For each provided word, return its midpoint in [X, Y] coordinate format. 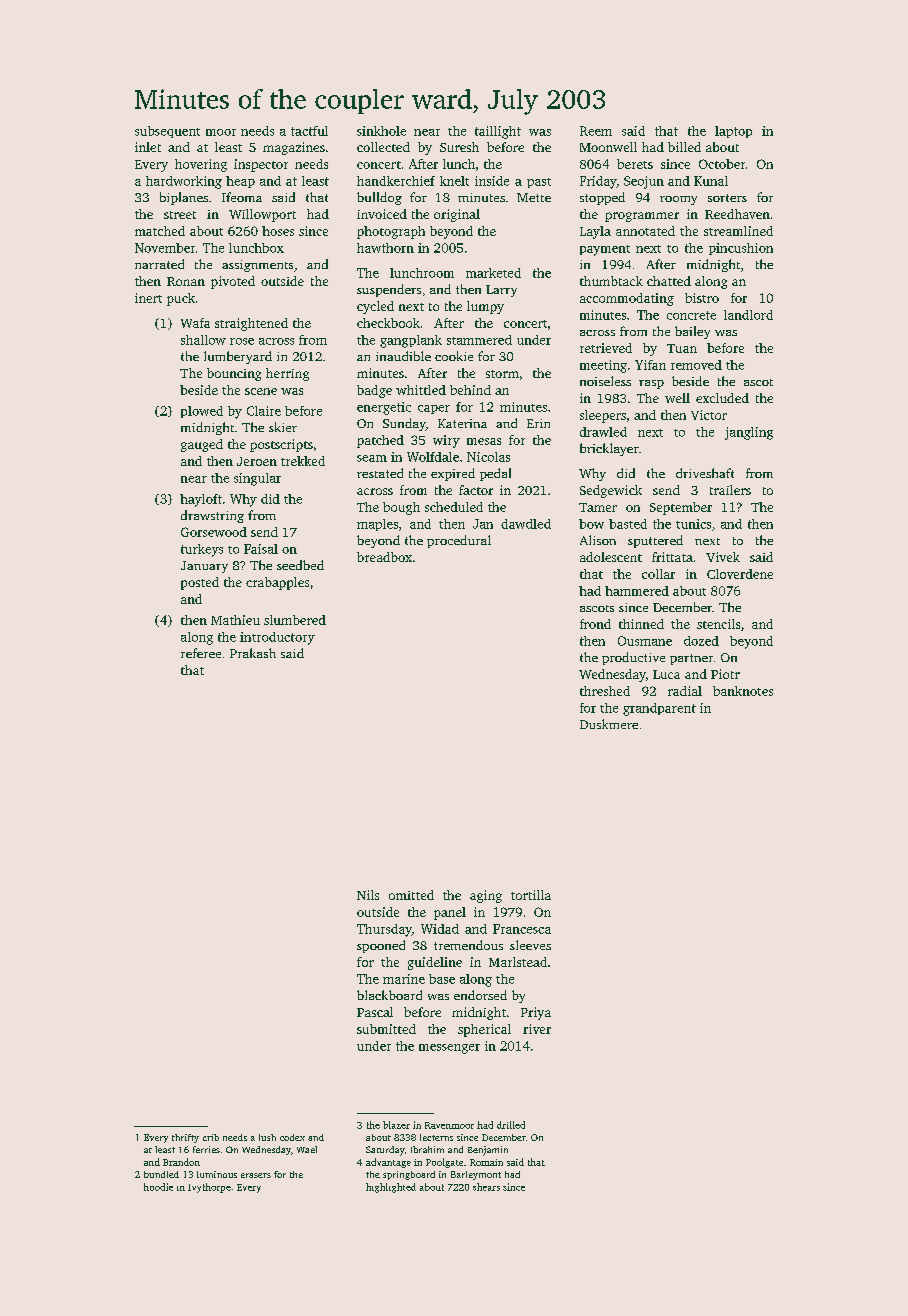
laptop [733, 132]
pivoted [233, 282]
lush [267, 1137]
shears [486, 1187]
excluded [722, 398]
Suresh [459, 147]
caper [434, 409]
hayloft [201, 500]
